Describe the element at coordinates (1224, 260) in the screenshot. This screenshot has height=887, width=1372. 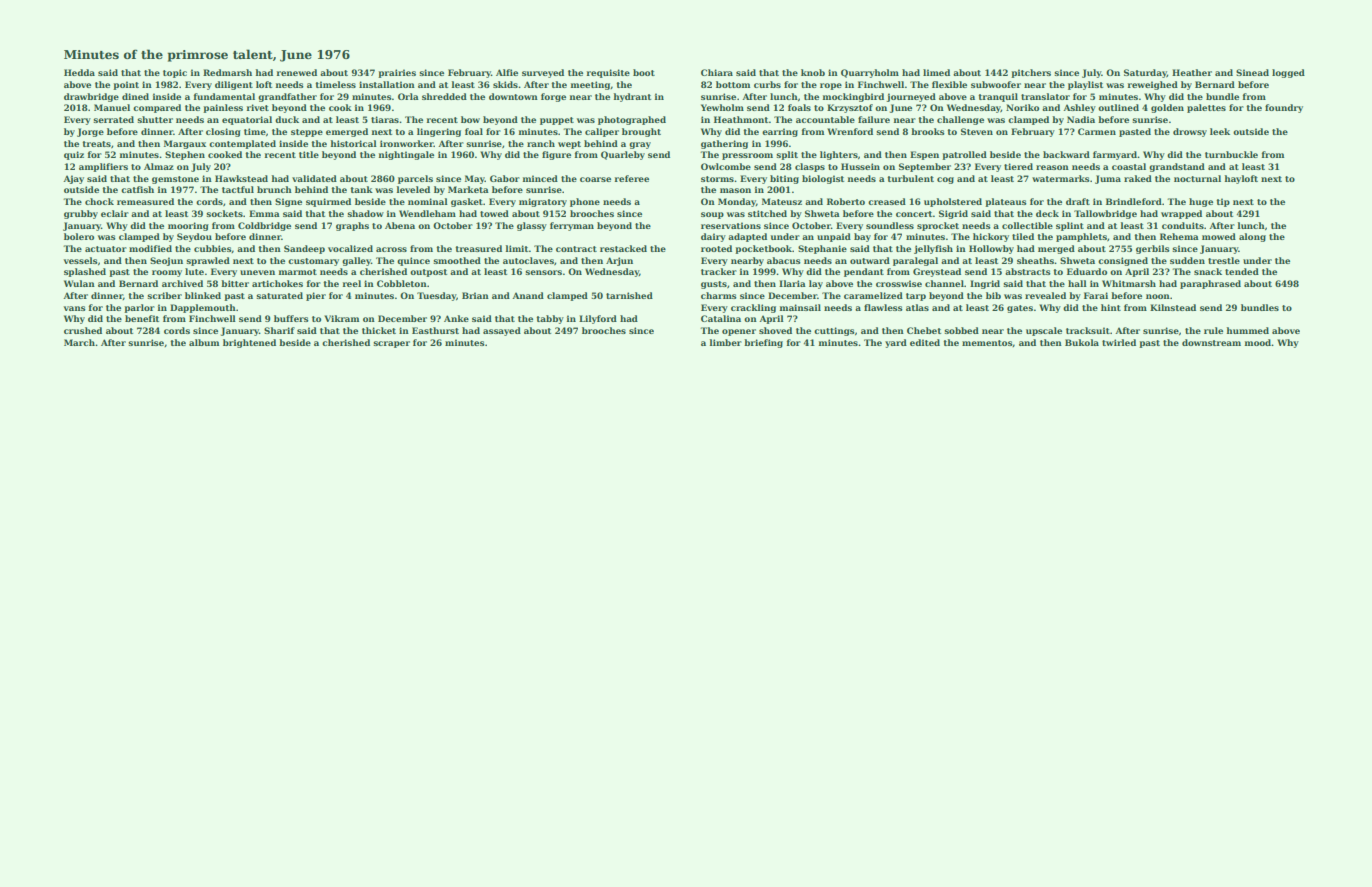
I see `trestle` at that location.
